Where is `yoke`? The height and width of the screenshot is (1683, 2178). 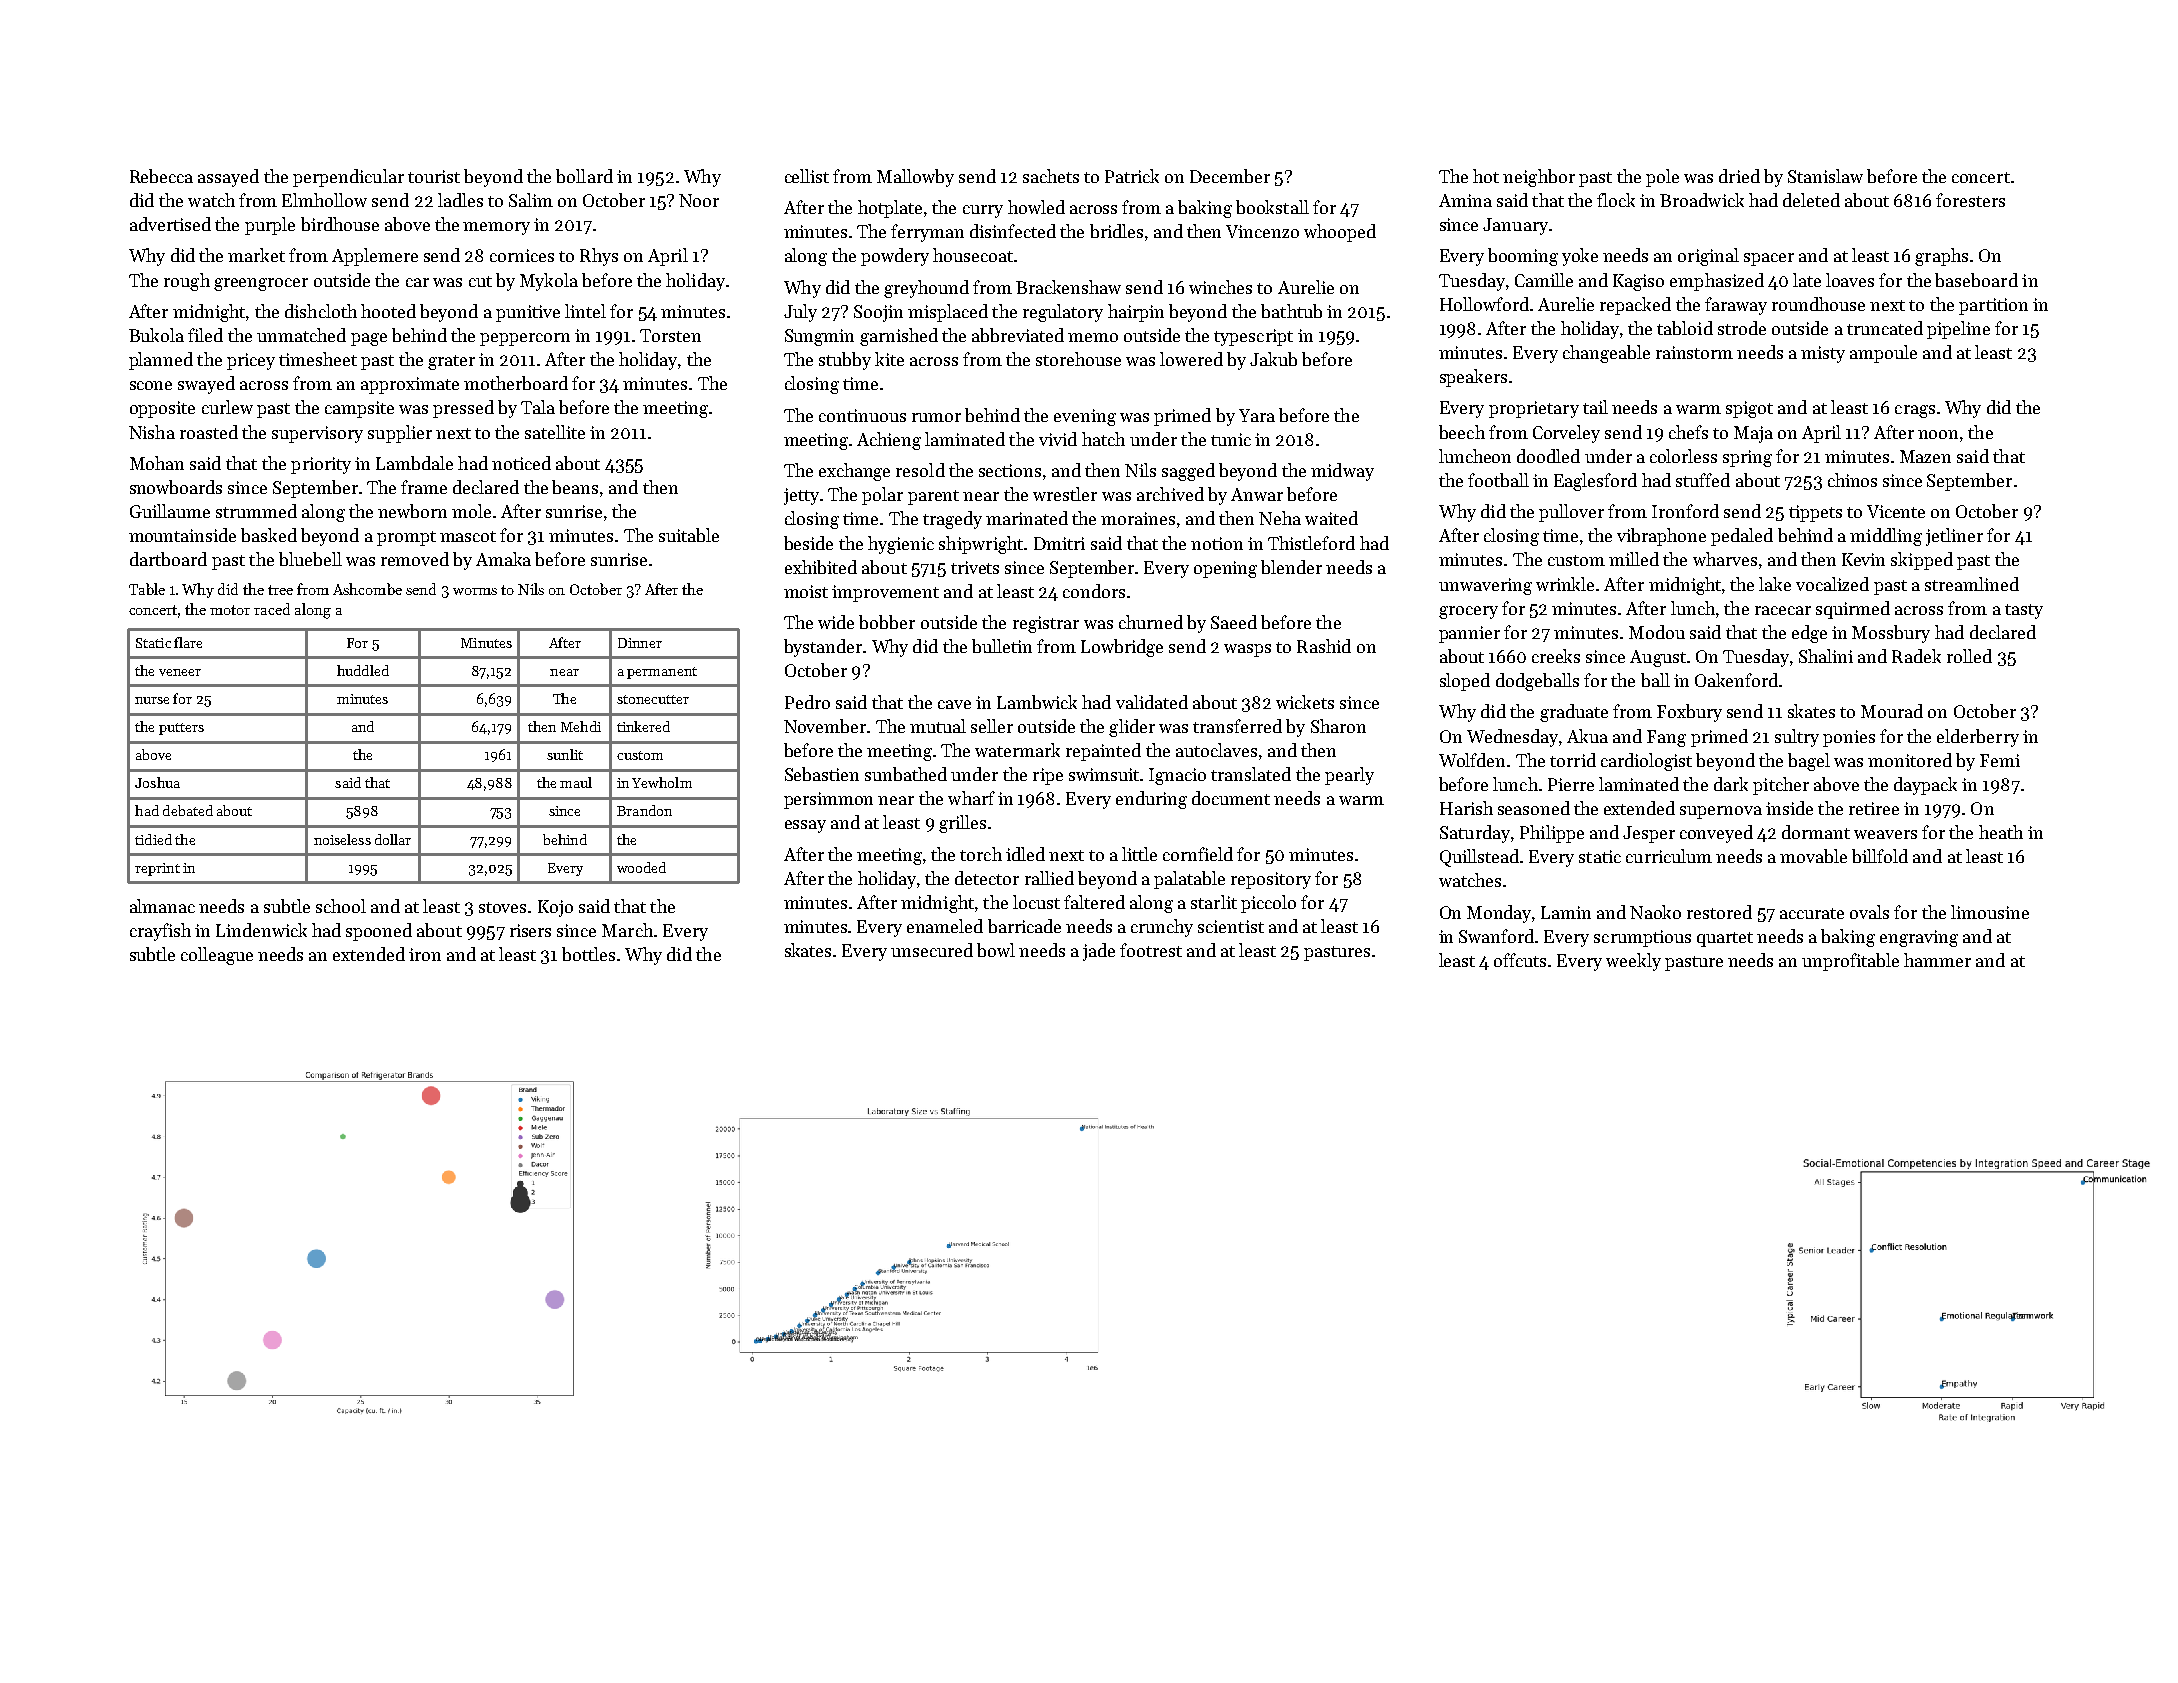 yoke is located at coordinates (1580, 257).
